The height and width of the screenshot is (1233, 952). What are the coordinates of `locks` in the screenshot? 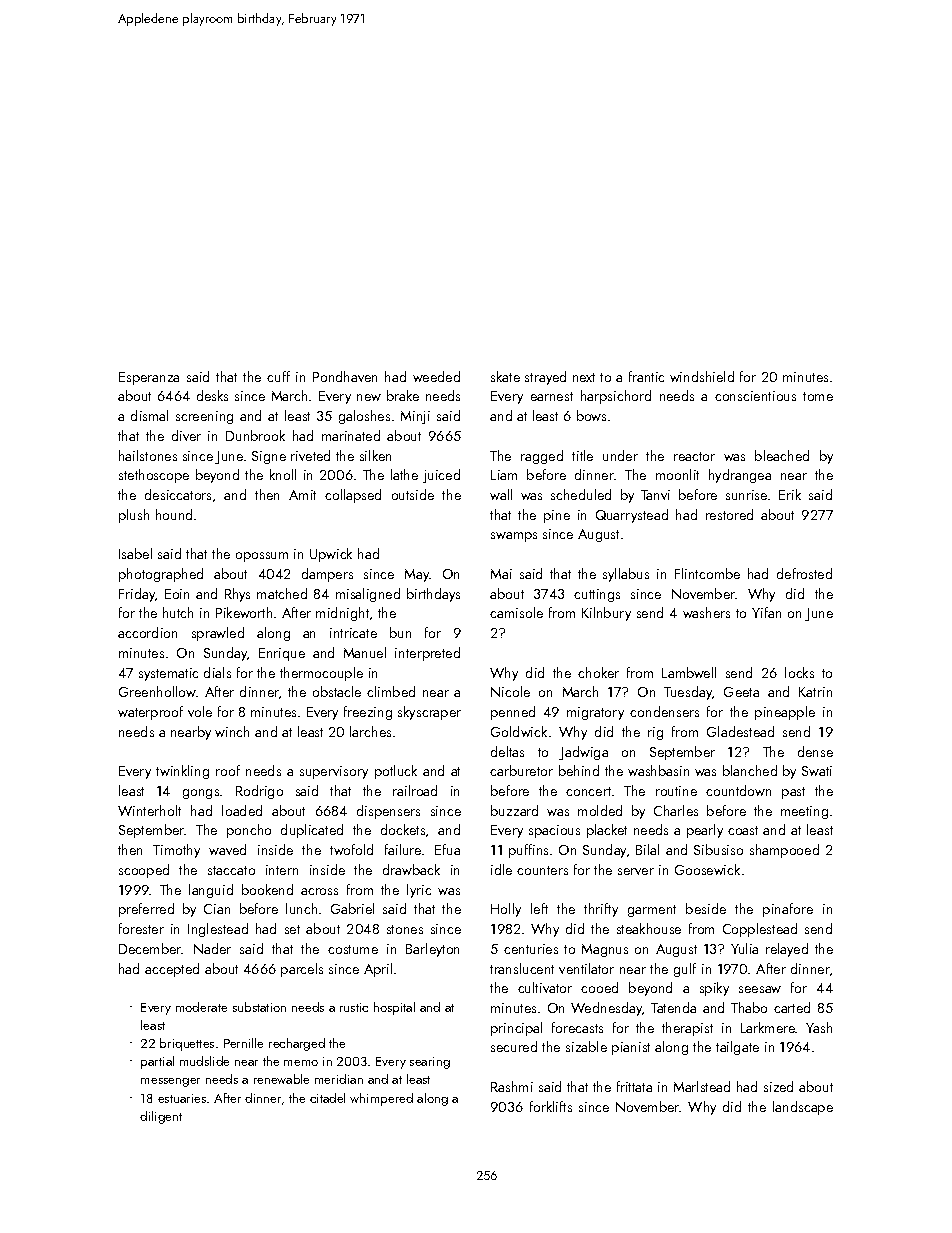 It's located at (799, 672).
